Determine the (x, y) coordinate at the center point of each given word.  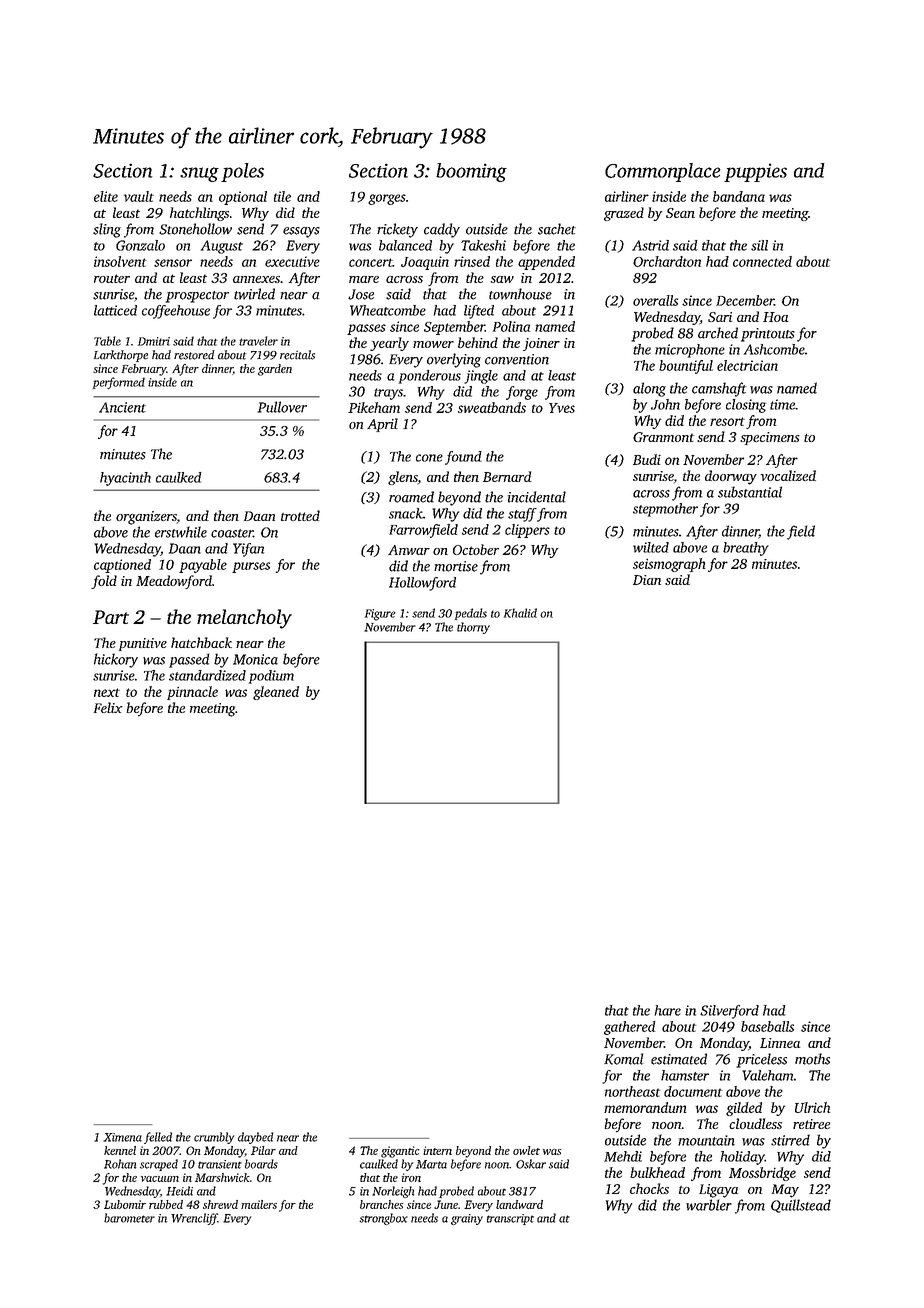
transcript (510, 1219)
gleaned (276, 693)
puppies (755, 172)
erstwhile (181, 532)
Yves (562, 408)
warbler (709, 1205)
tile (282, 196)
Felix (108, 707)
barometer (129, 1218)
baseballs (767, 1026)
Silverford (729, 1012)
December (745, 300)
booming (471, 172)
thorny (473, 628)
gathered (629, 1028)
